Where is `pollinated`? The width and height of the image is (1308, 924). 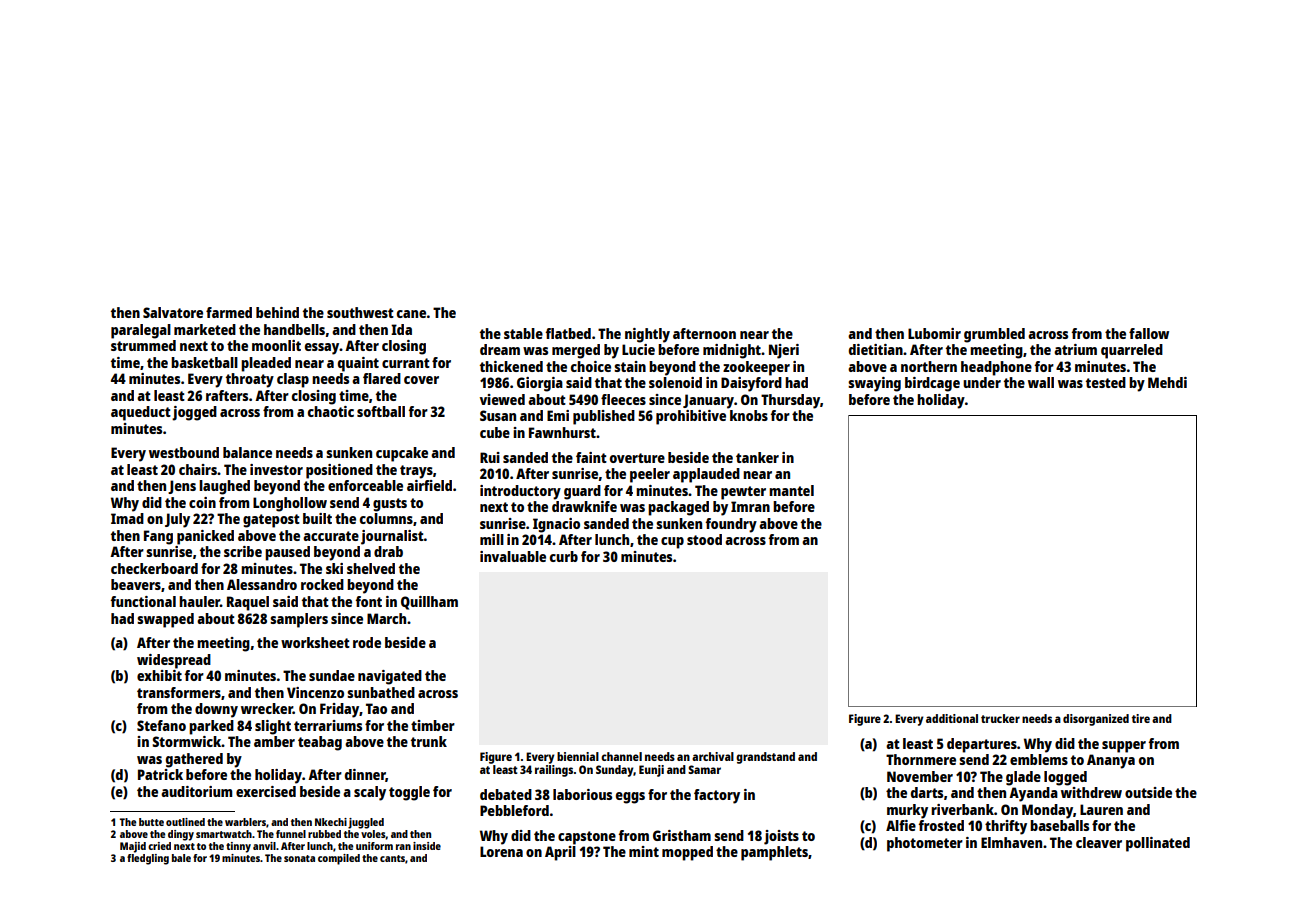 pollinated is located at coordinates (1158, 844).
